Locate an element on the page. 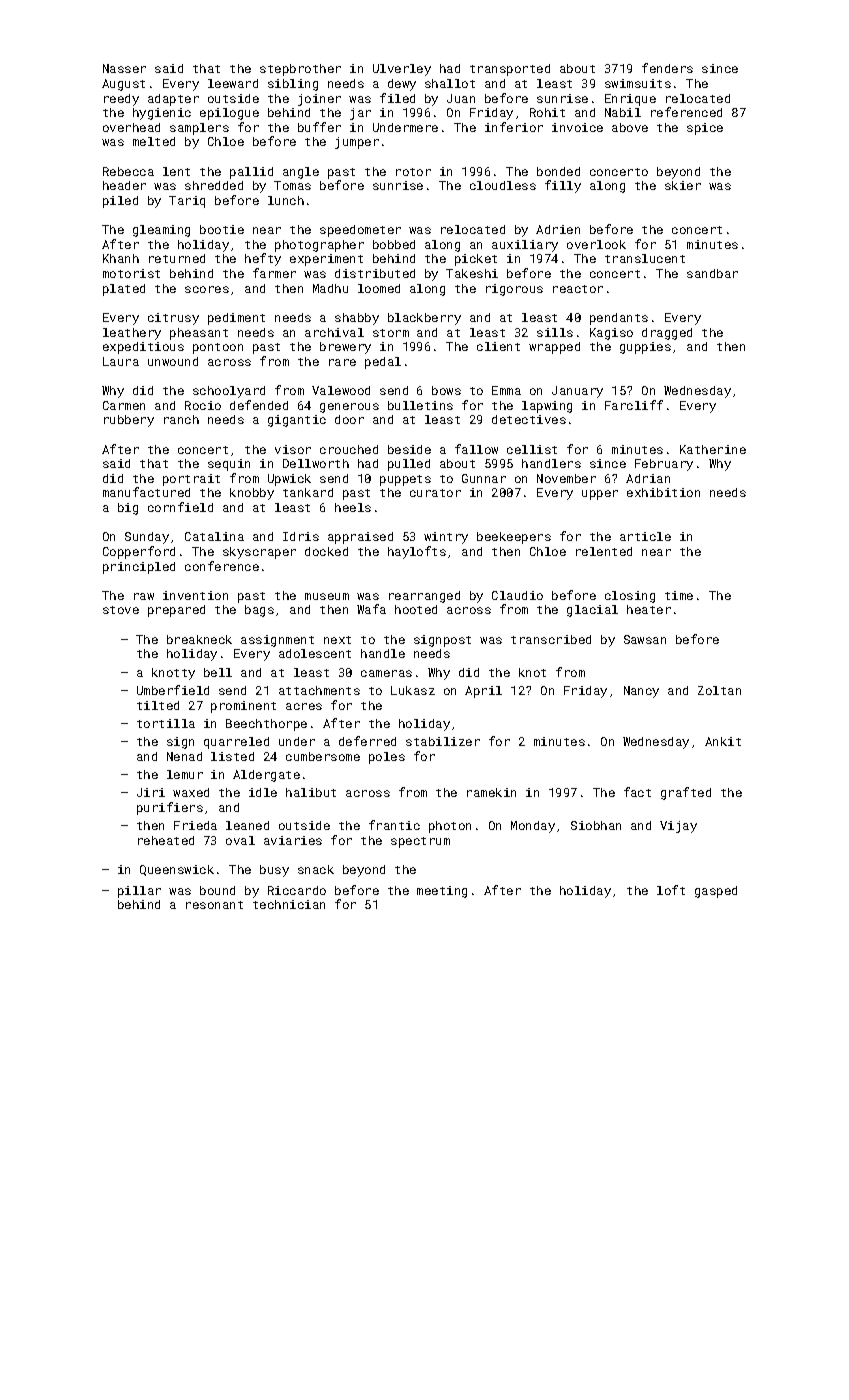 This document has height=1400, width=849. overhead is located at coordinates (131, 127).
